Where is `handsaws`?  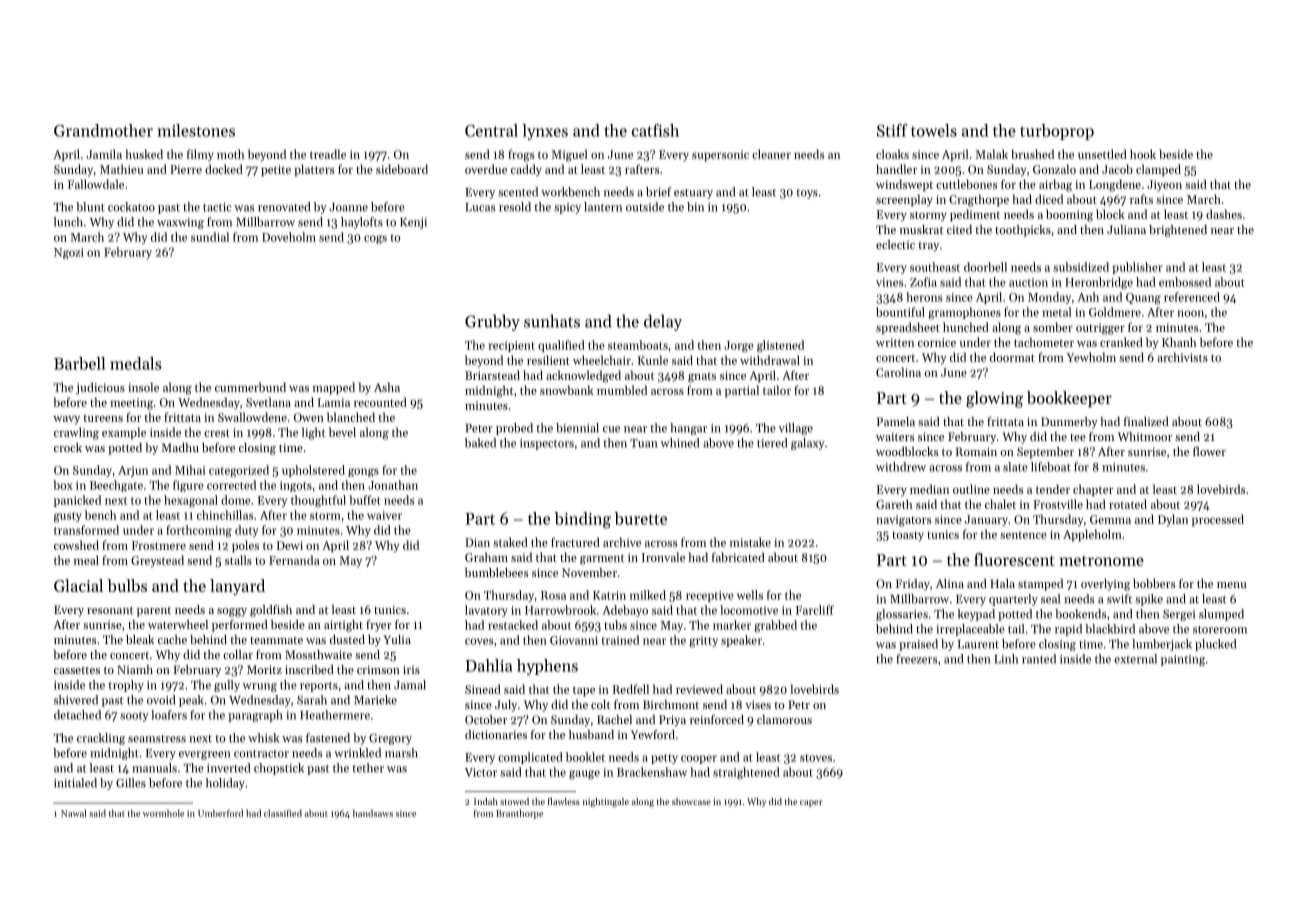 handsaws is located at coordinates (373, 813).
